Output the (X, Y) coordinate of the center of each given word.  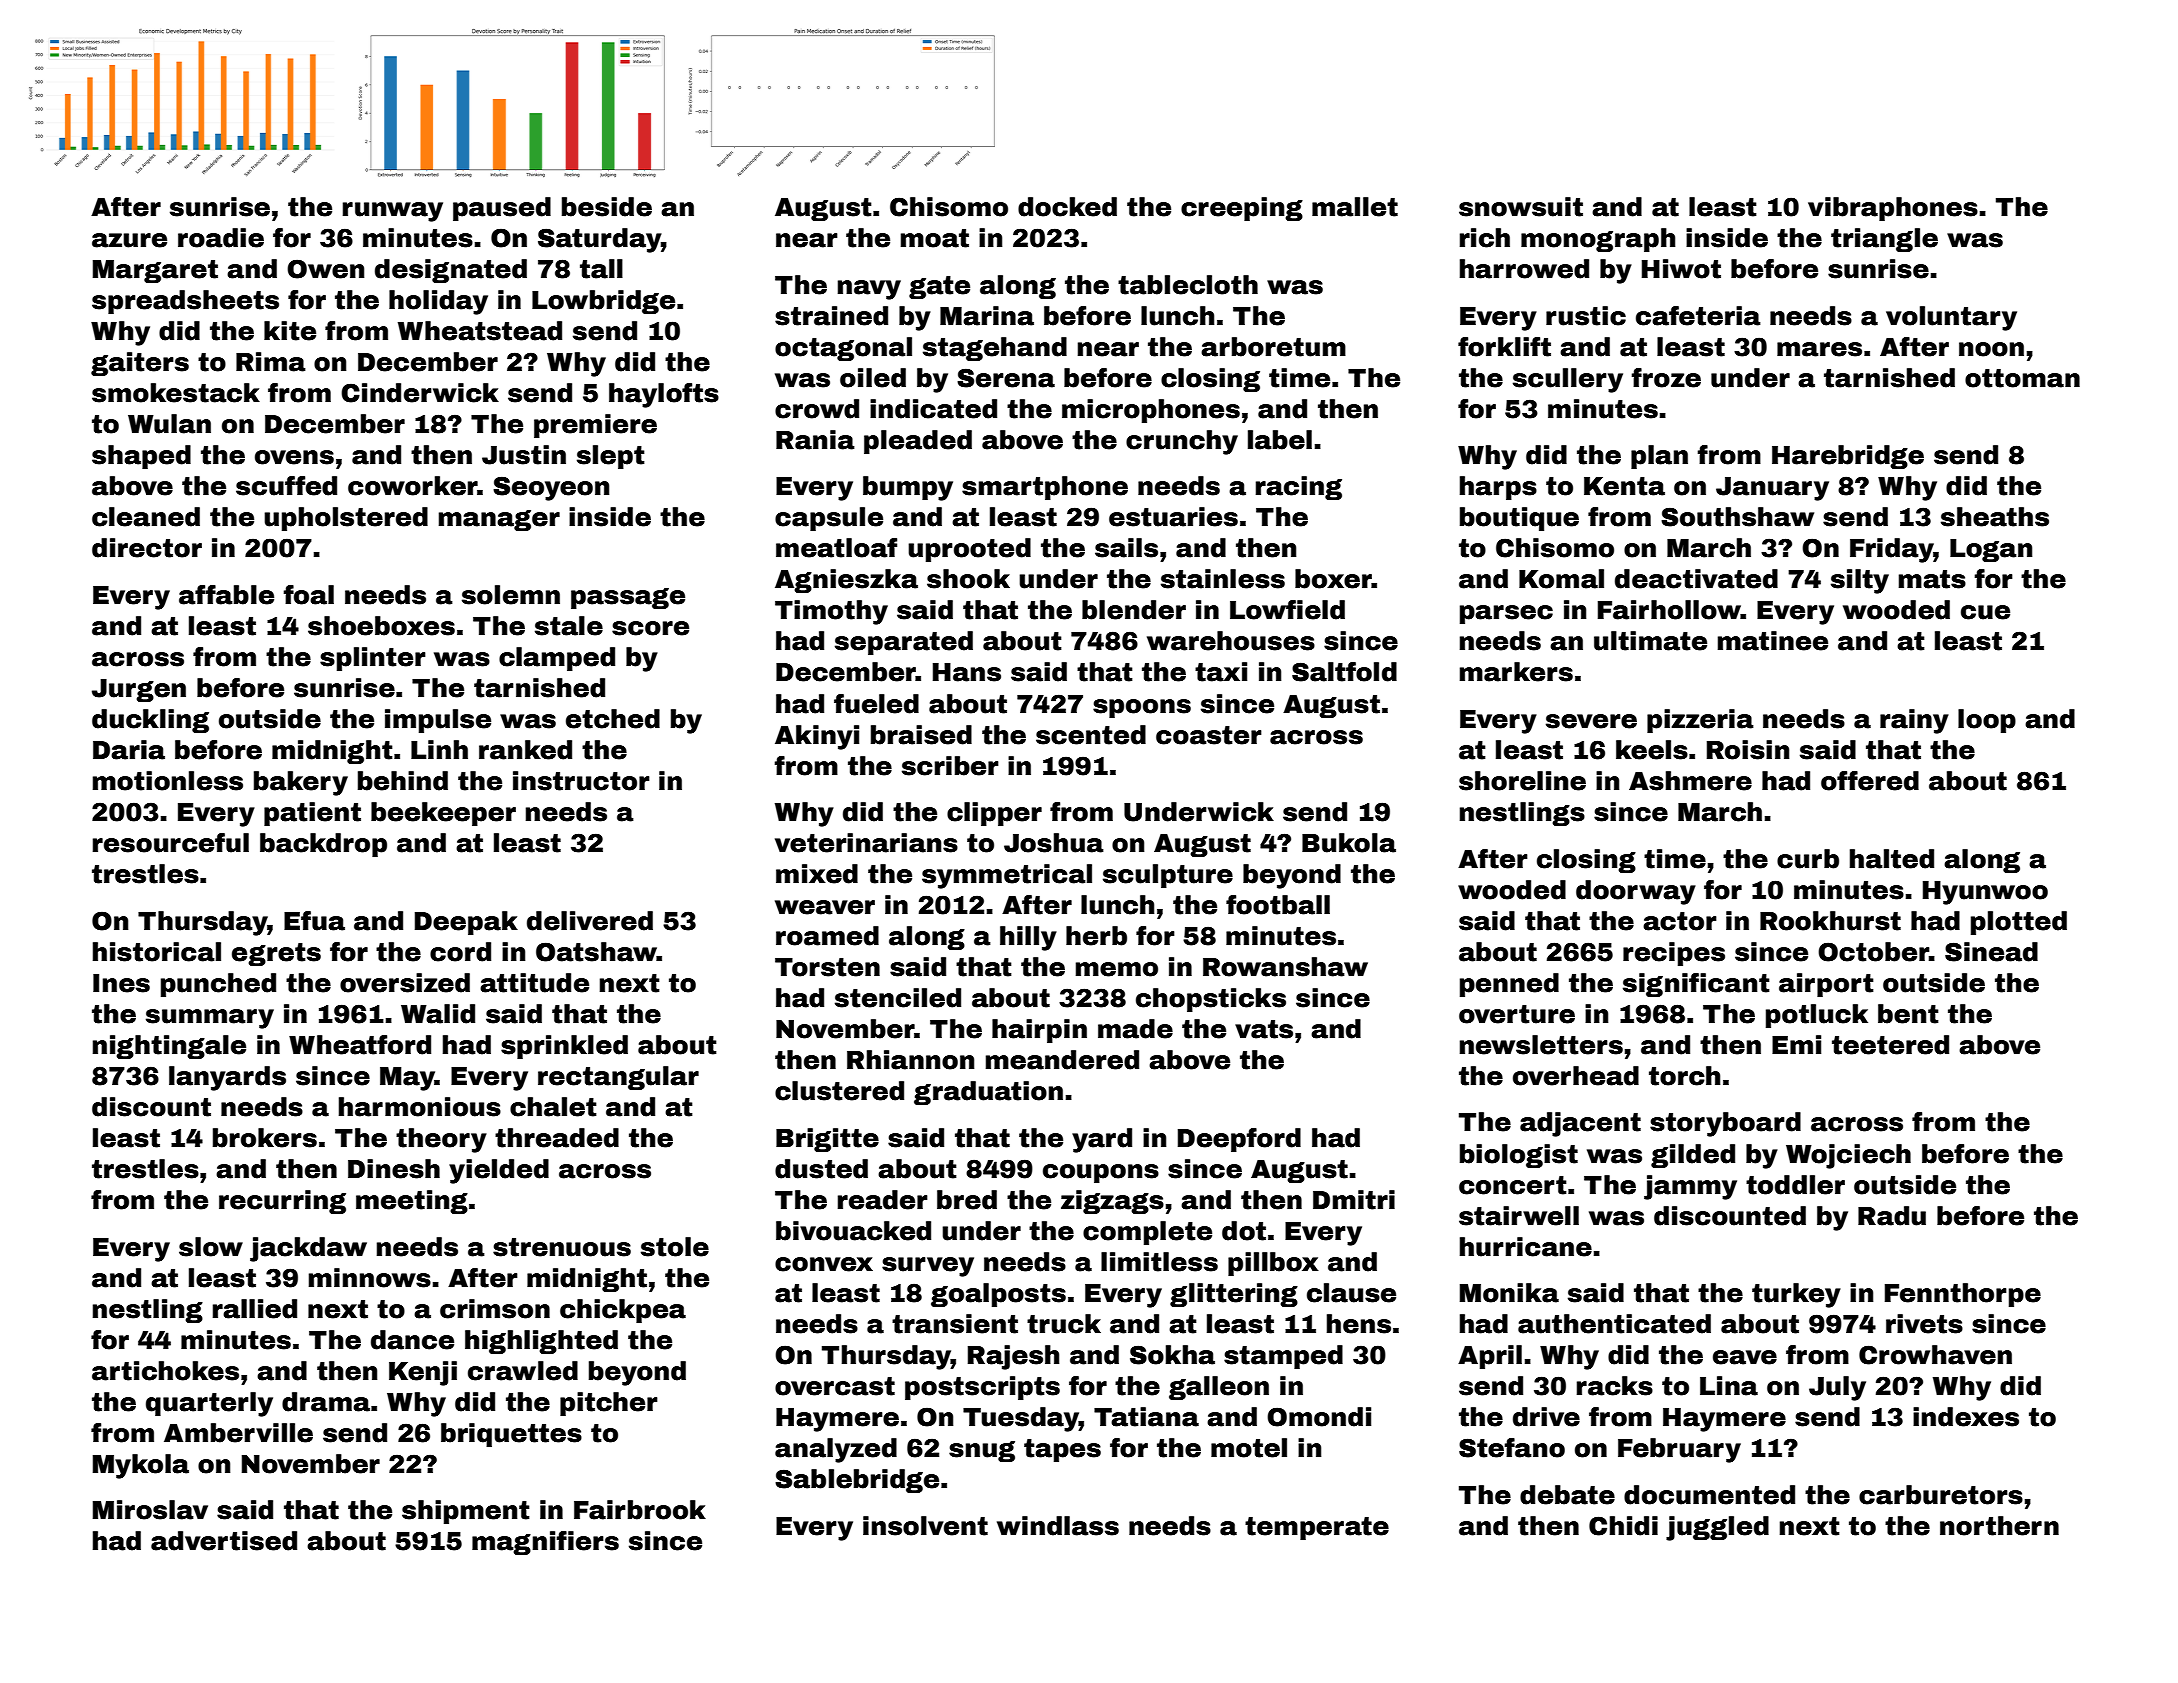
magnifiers (545, 1543)
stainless (1223, 579)
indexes (1966, 1417)
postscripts (982, 1388)
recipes (1674, 954)
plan (1659, 457)
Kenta (1624, 486)
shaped (141, 457)
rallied (255, 1309)
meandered (1062, 1060)
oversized (405, 983)
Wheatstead (480, 331)
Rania (815, 440)
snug (982, 1451)
